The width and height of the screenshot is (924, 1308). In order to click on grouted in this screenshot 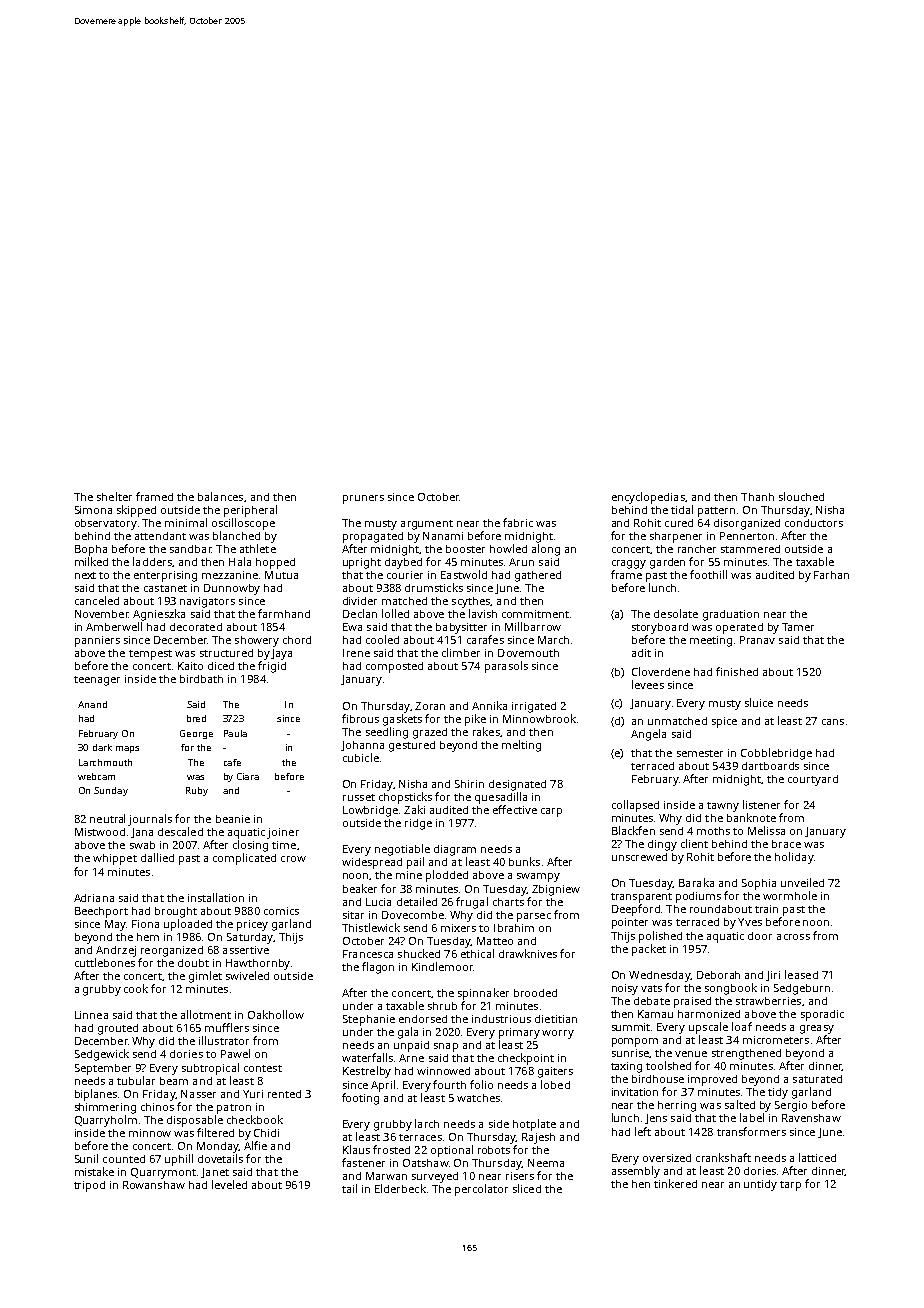, I will do `click(118, 1029)`.
